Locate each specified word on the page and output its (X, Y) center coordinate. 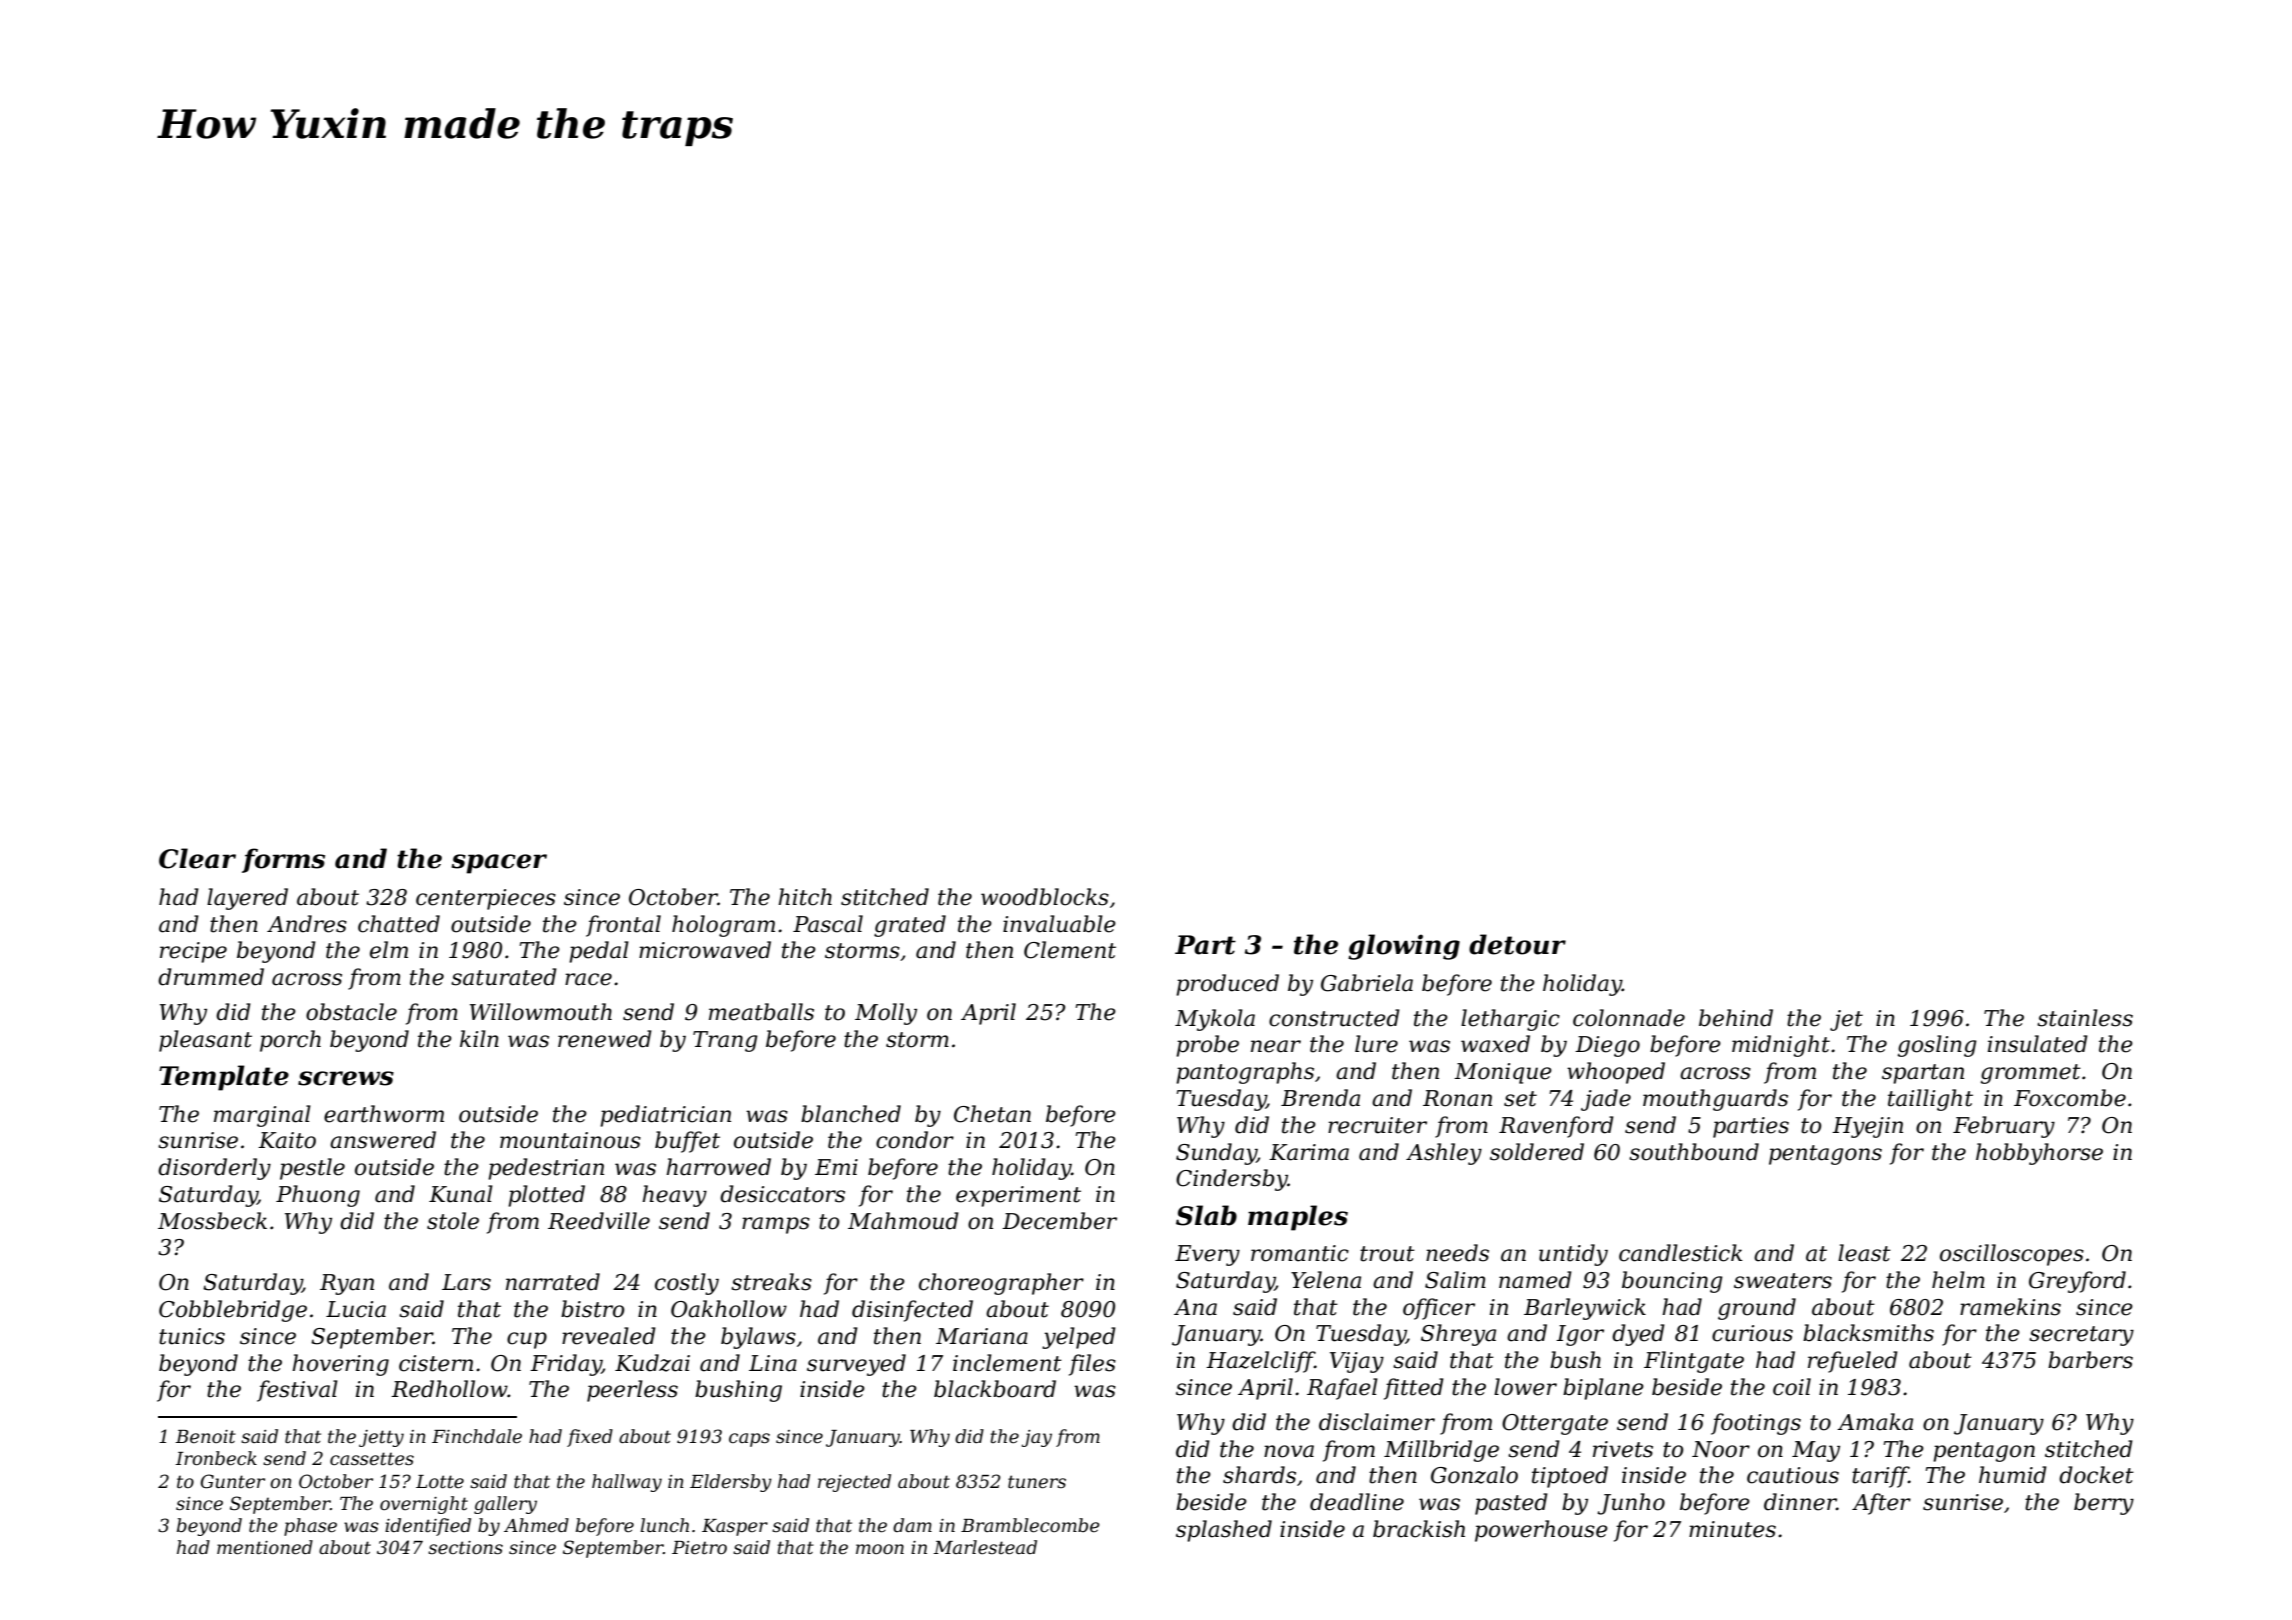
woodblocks (1045, 897)
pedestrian (546, 1169)
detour (1517, 944)
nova (1289, 1451)
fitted (1414, 1389)
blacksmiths (1868, 1333)
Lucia (356, 1309)
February (2004, 1127)
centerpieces (486, 899)
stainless (2085, 1018)
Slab (1206, 1215)
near (1276, 1046)
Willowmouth (541, 1012)
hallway (627, 1483)
